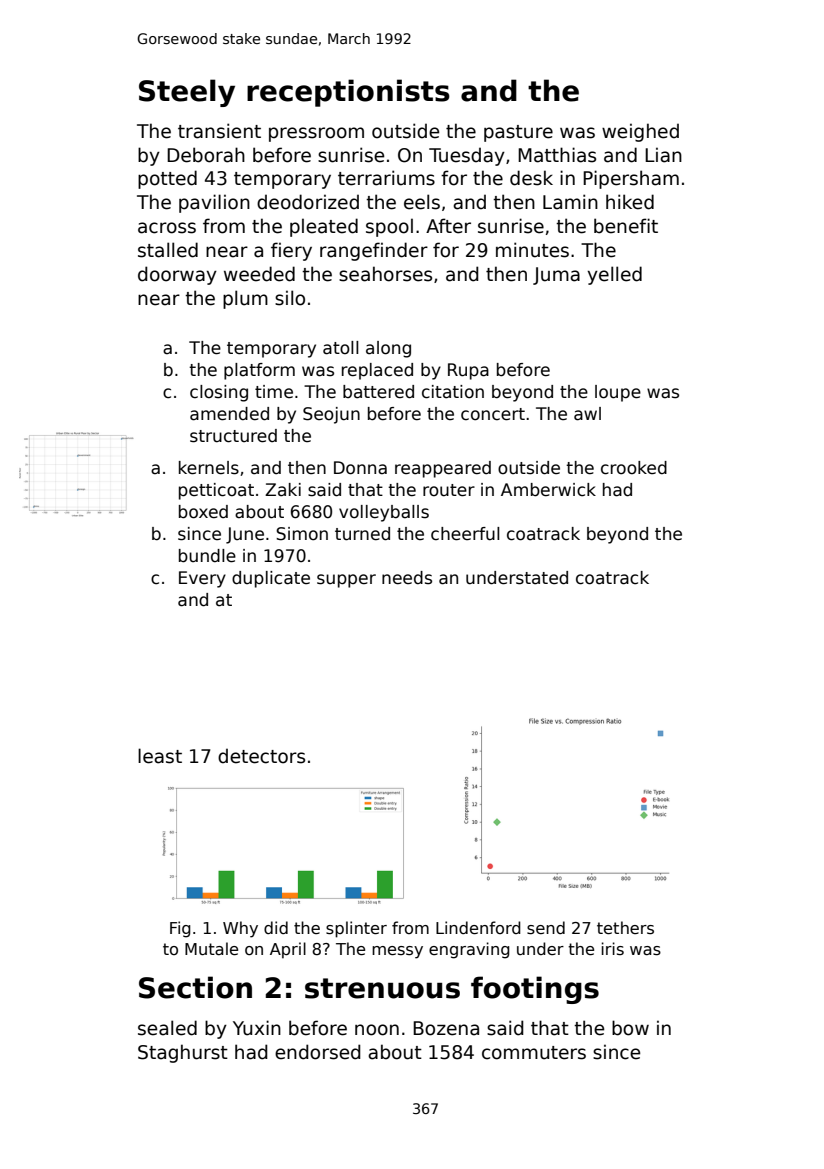 The image size is (824, 1169). Describe the element at coordinates (348, 93) in the screenshot. I see `receptionists` at that location.
